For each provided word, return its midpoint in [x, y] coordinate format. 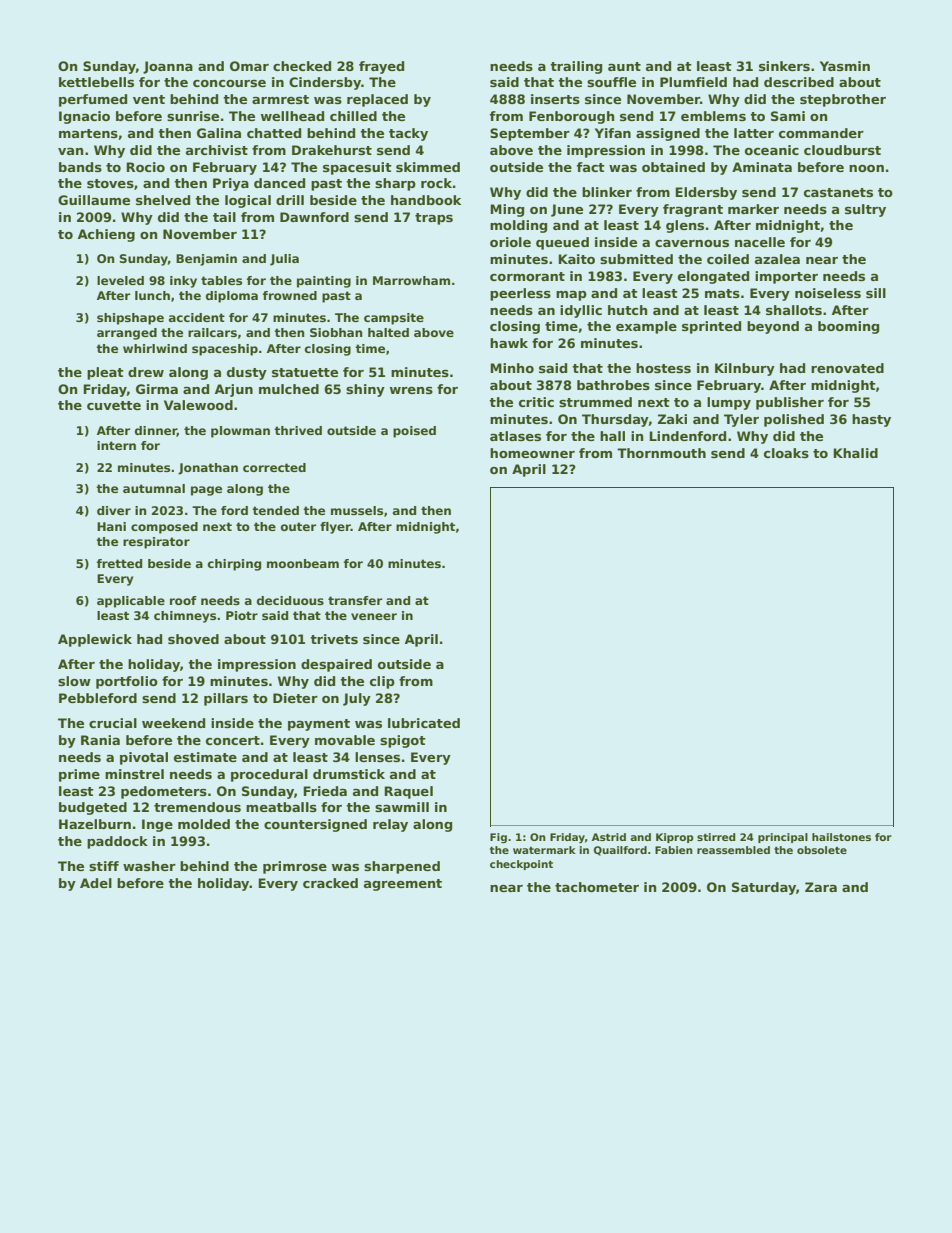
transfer [355, 600]
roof [183, 600]
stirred [716, 837]
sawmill [402, 807]
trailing [576, 67]
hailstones [841, 837]
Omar [249, 66]
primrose [295, 867]
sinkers [784, 66]
